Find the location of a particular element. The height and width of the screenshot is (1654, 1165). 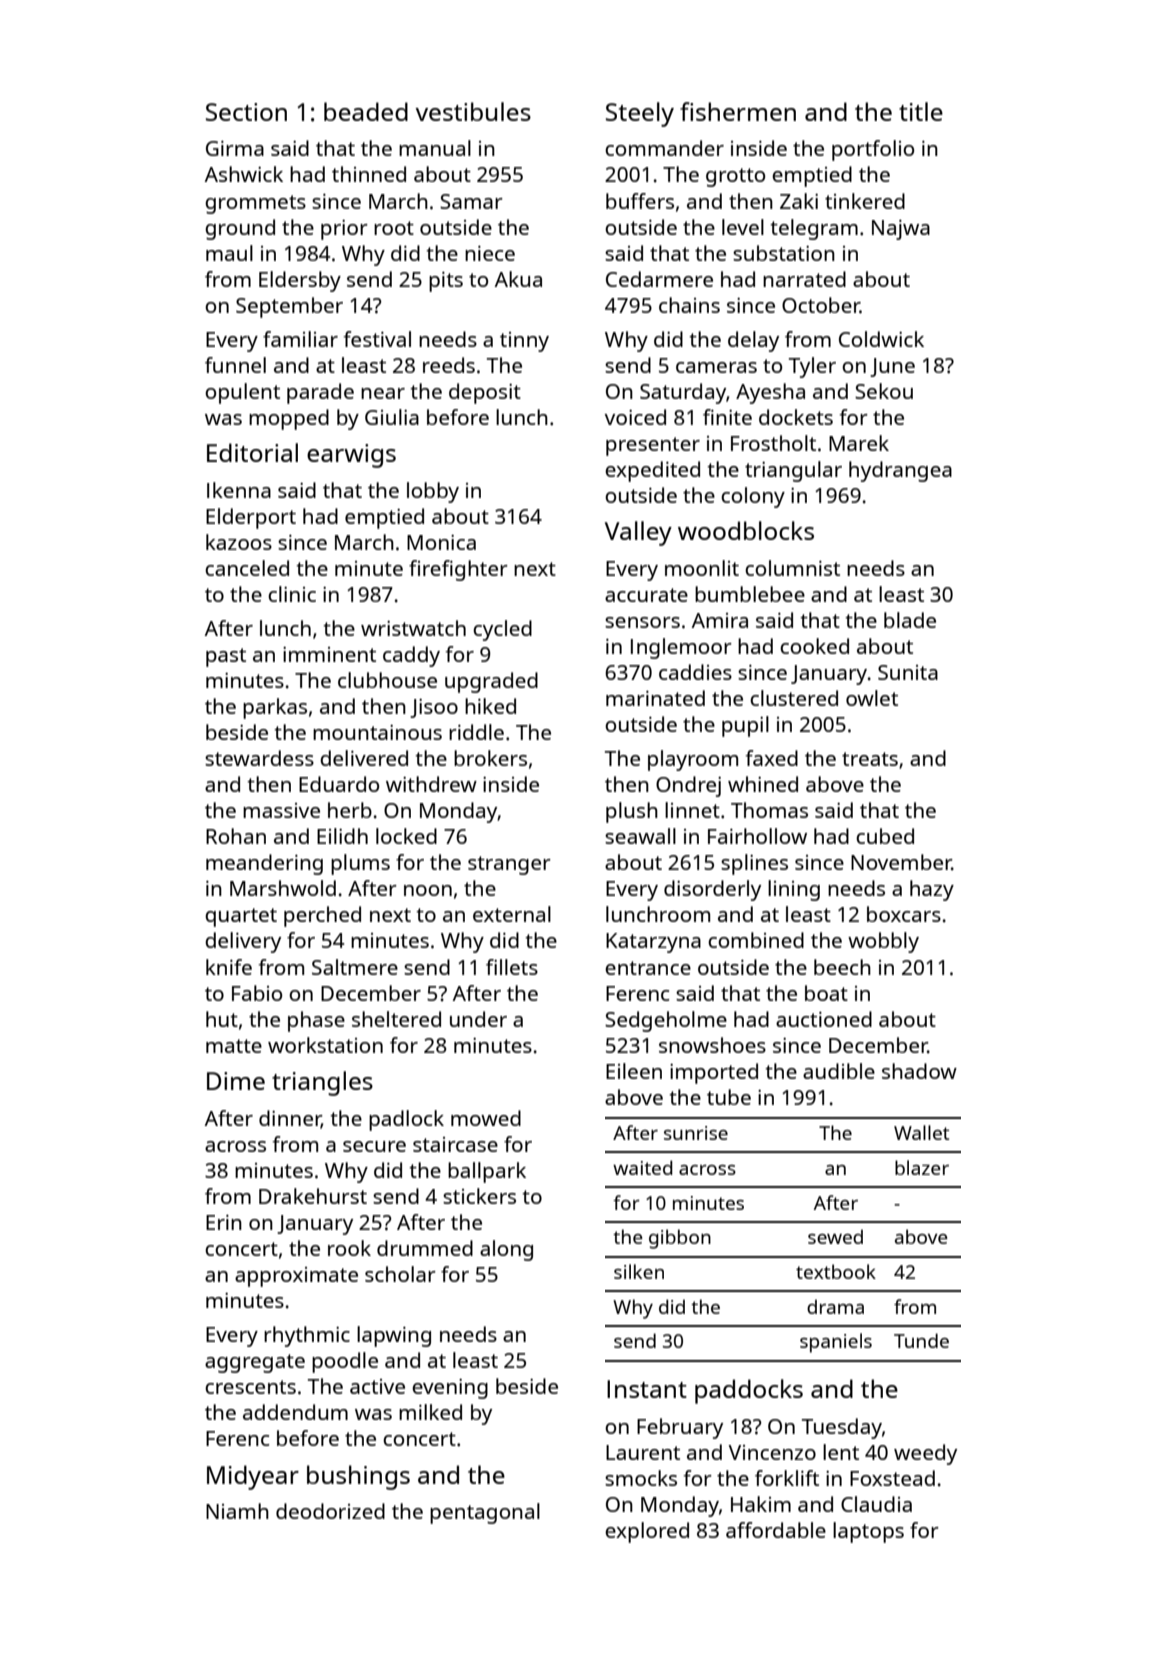

Midyear is located at coordinates (253, 1477).
